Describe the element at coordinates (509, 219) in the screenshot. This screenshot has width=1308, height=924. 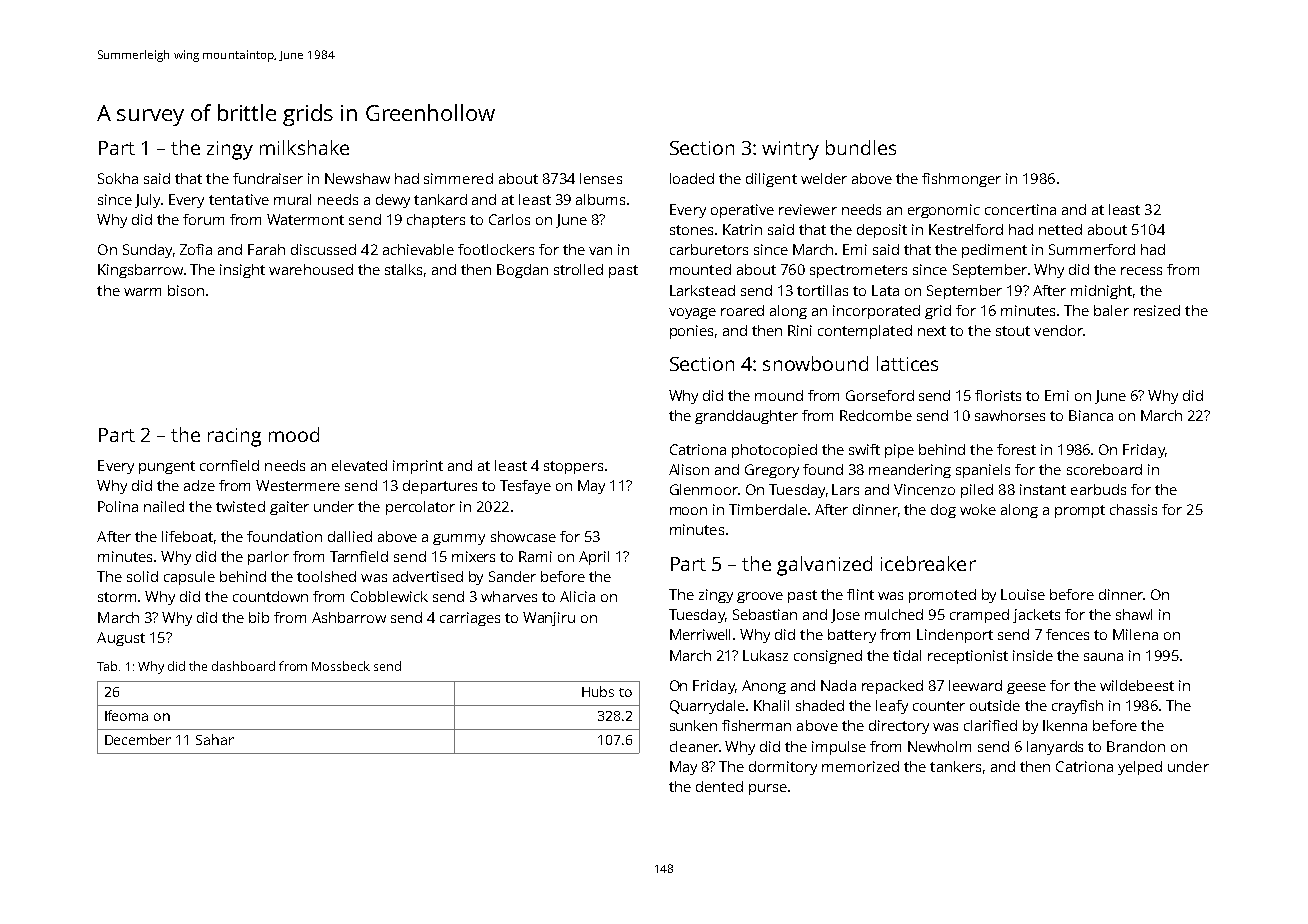
I see `Carlos` at that location.
